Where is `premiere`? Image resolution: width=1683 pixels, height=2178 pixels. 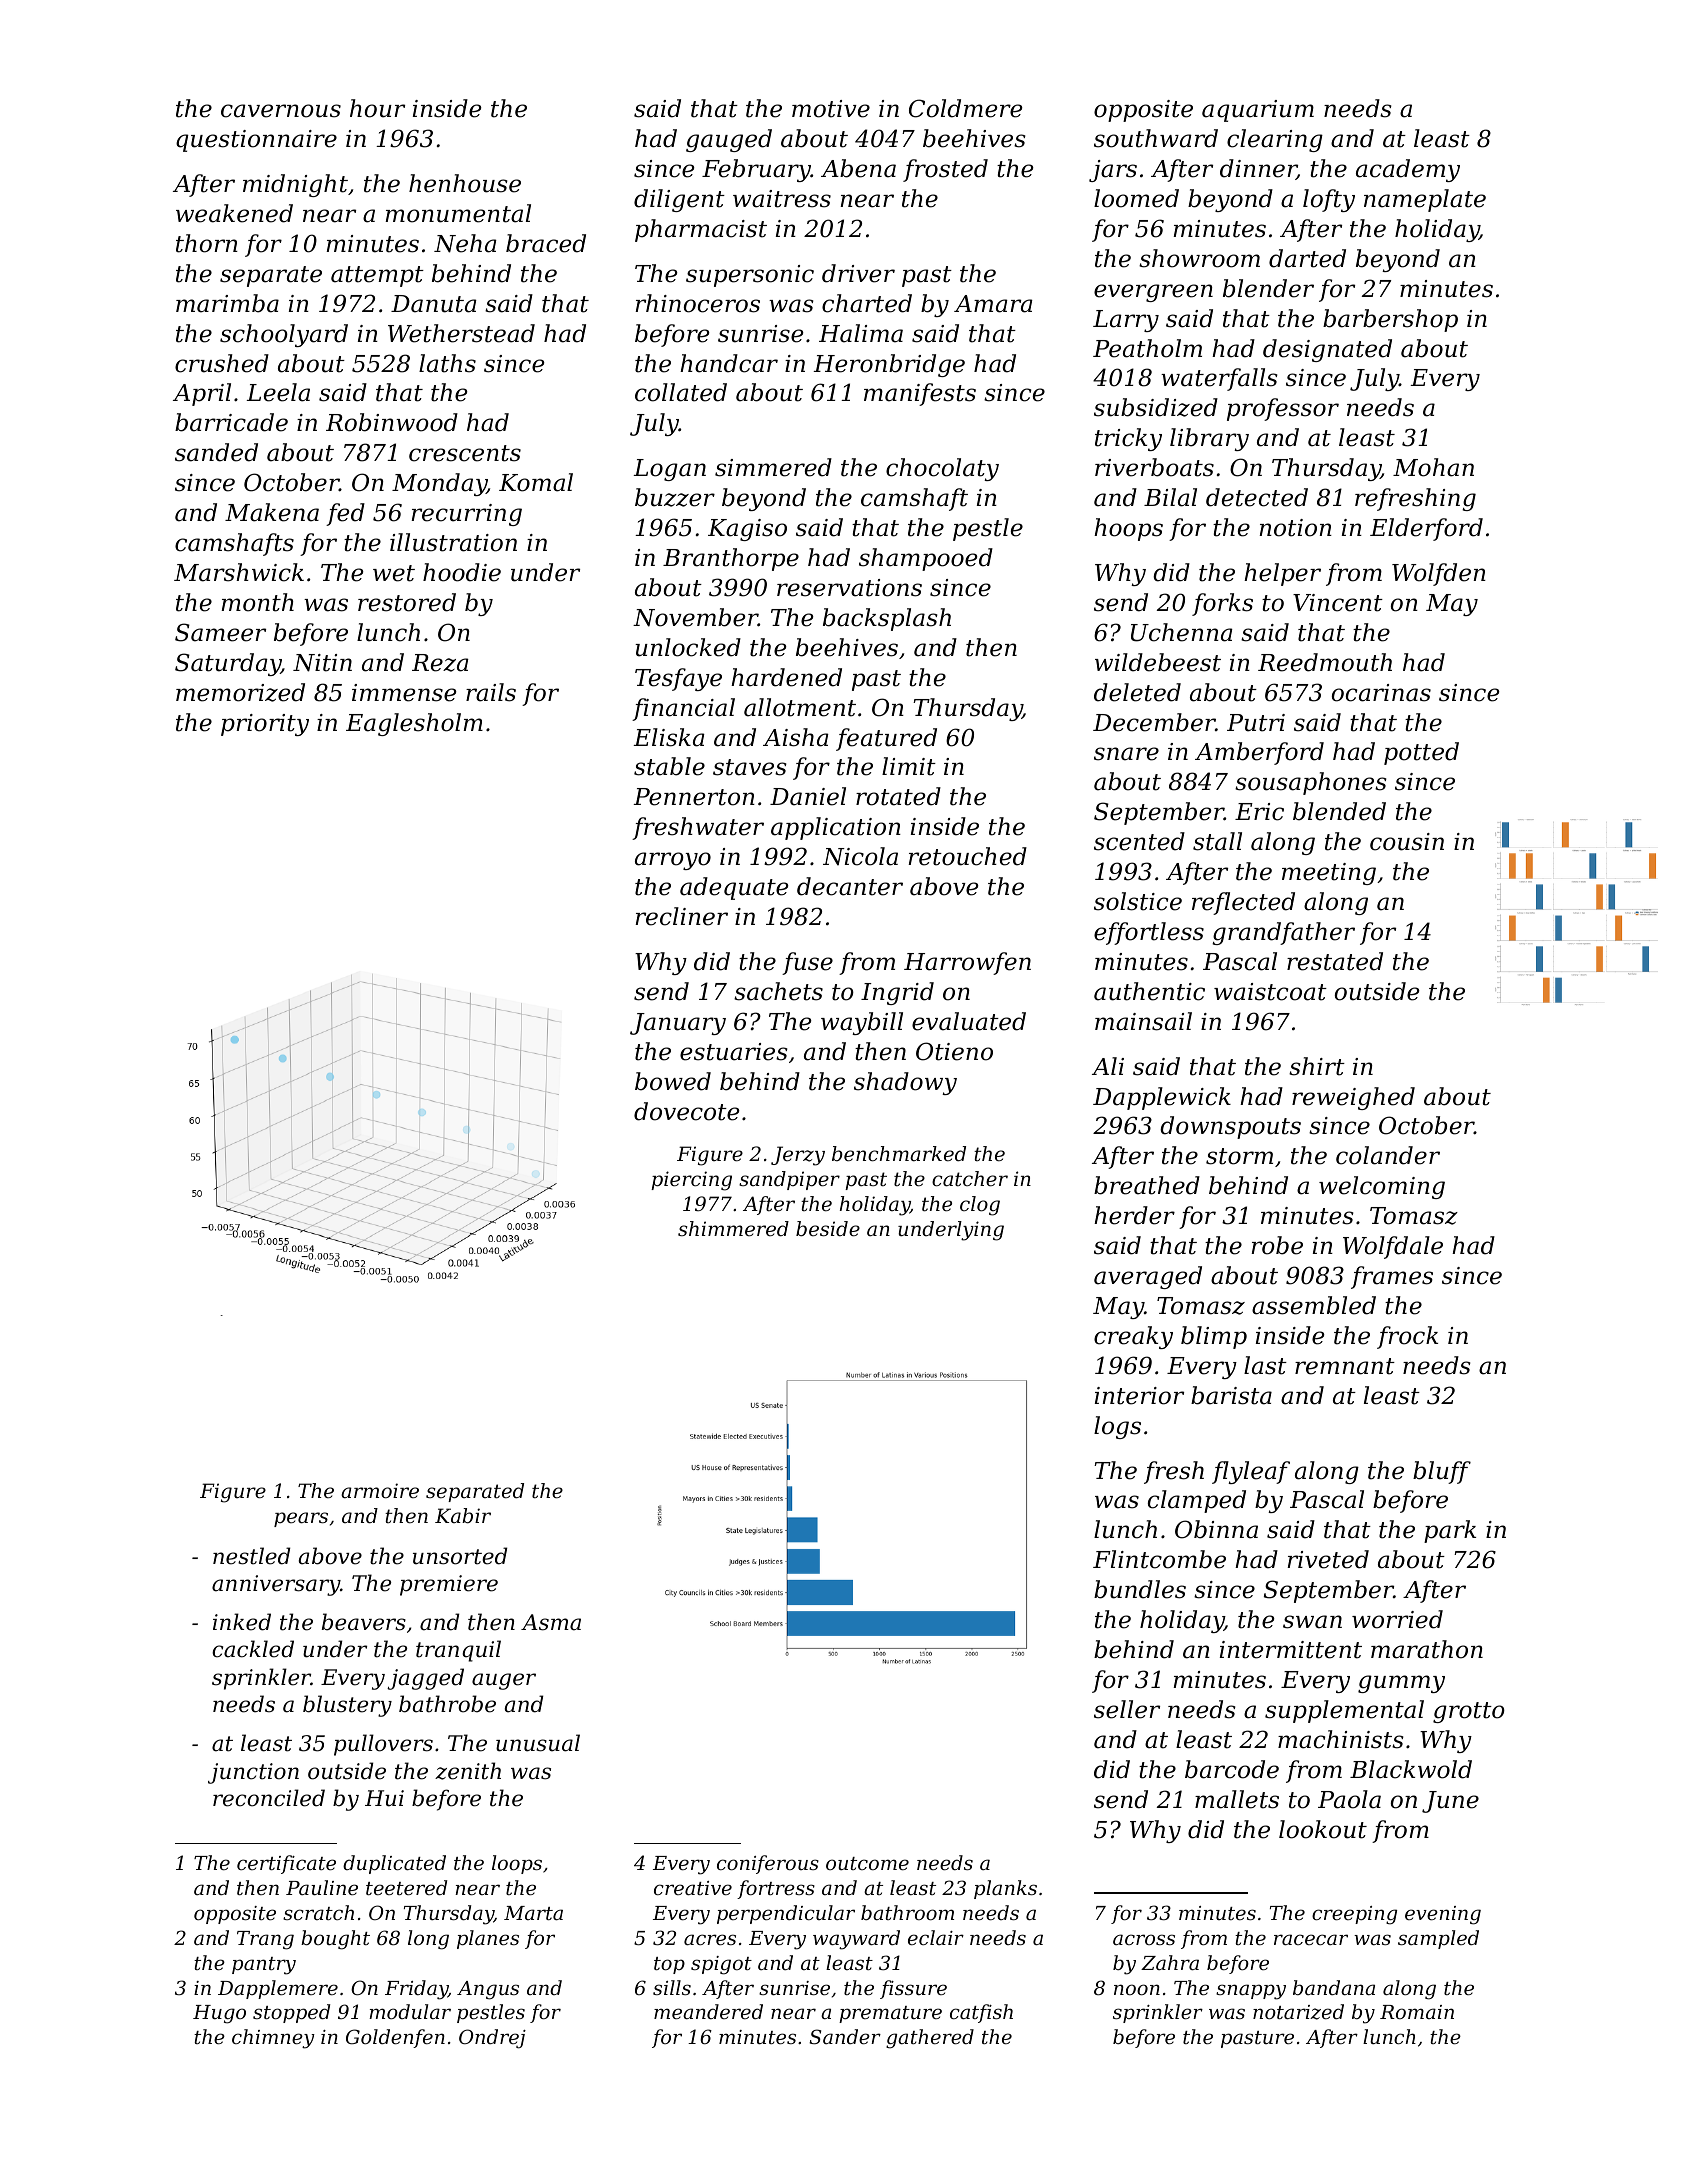
premiere is located at coordinates (449, 1585).
